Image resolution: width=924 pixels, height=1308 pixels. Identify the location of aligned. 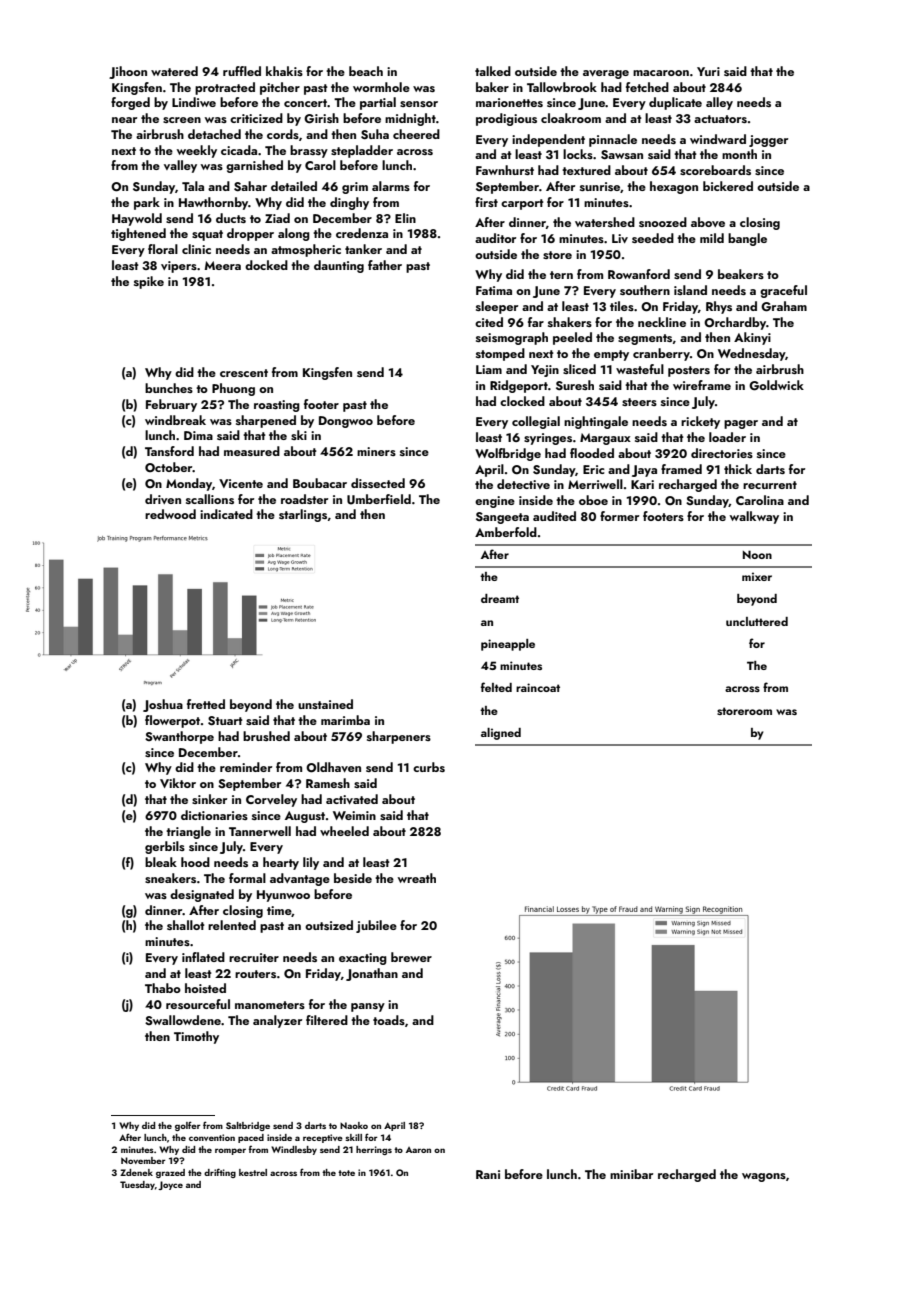
(501, 734).
